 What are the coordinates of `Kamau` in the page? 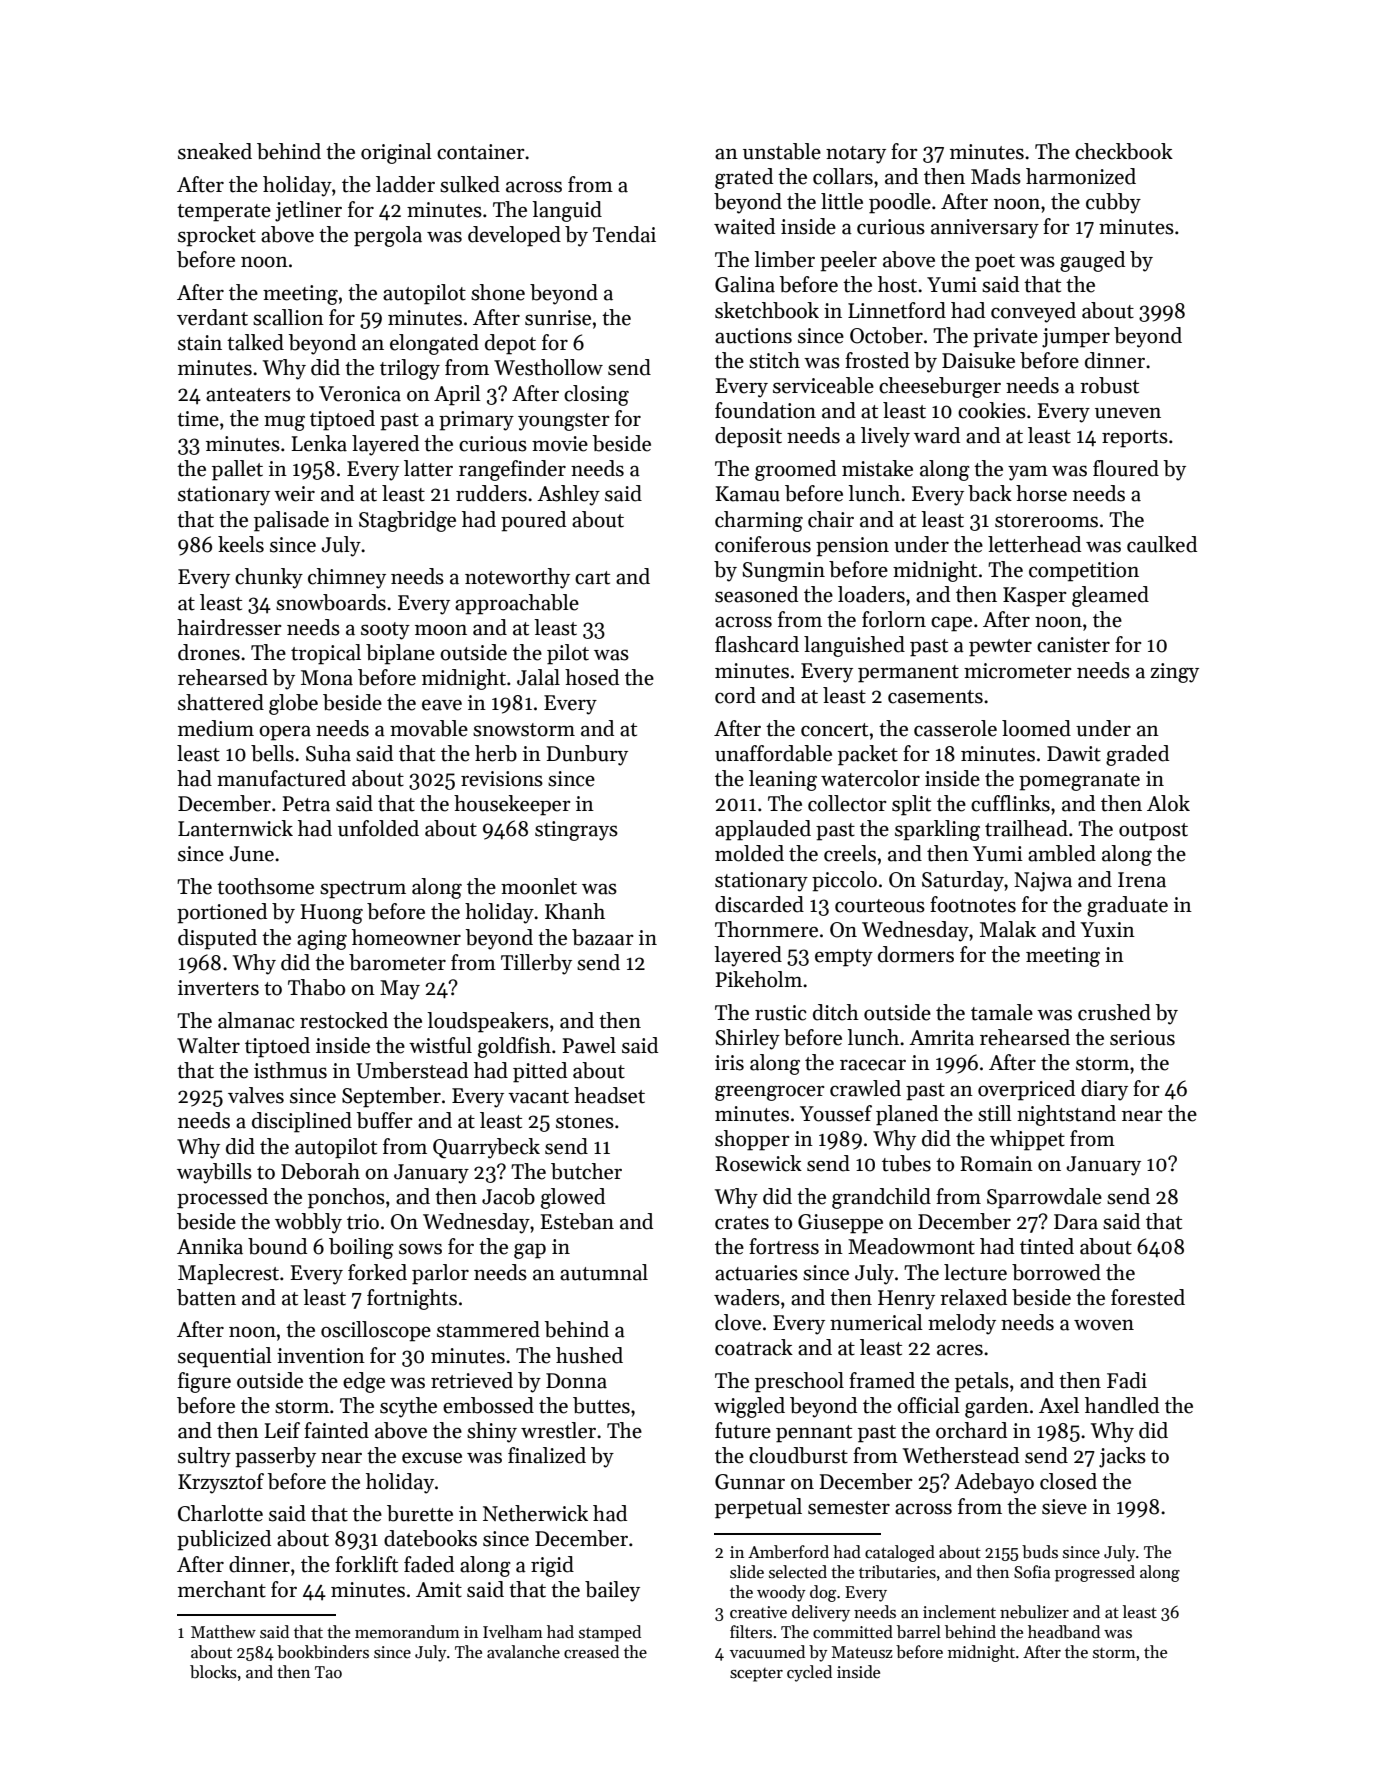 It's located at (747, 494).
